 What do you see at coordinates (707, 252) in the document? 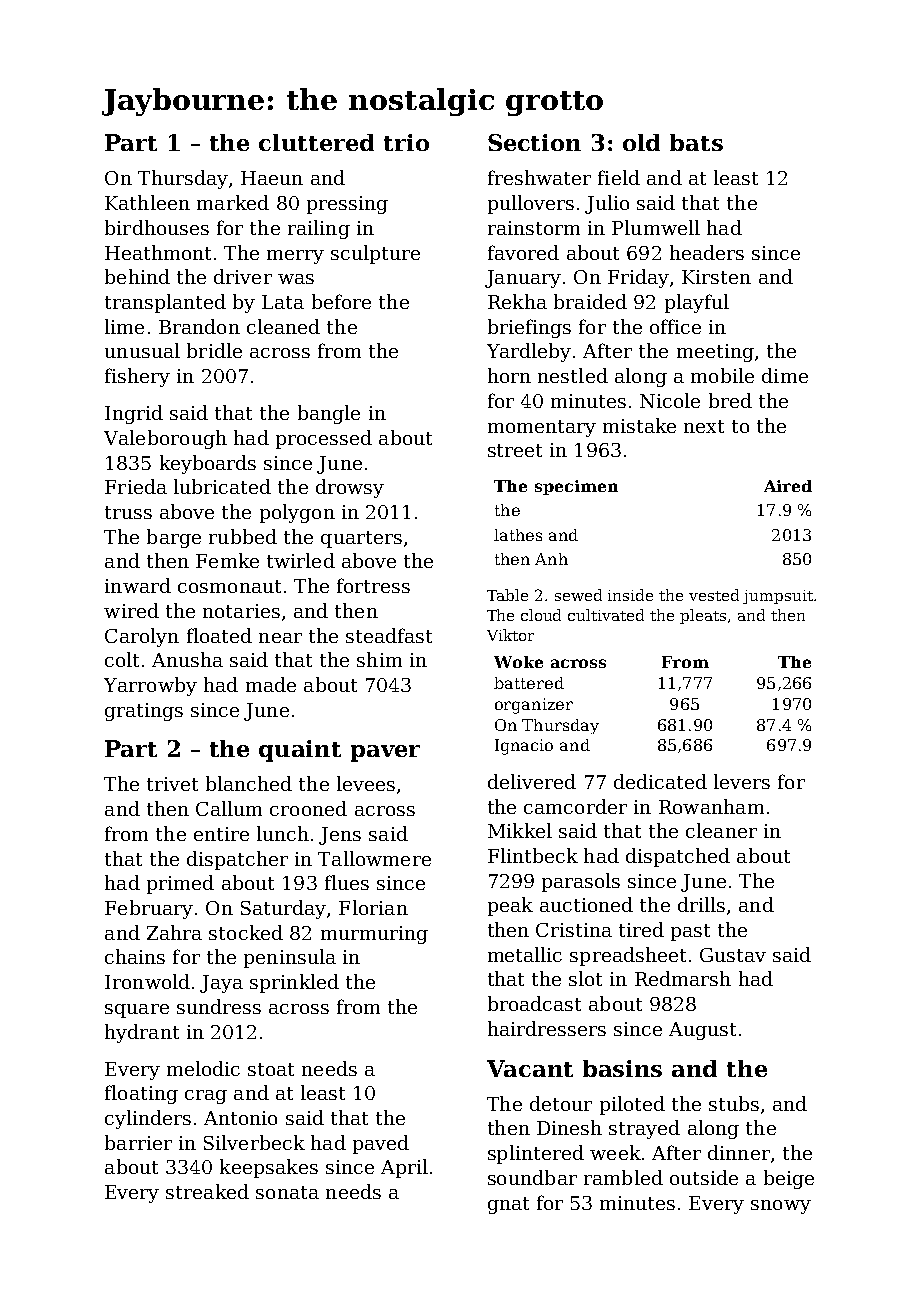
I see `headers` at bounding box center [707, 252].
